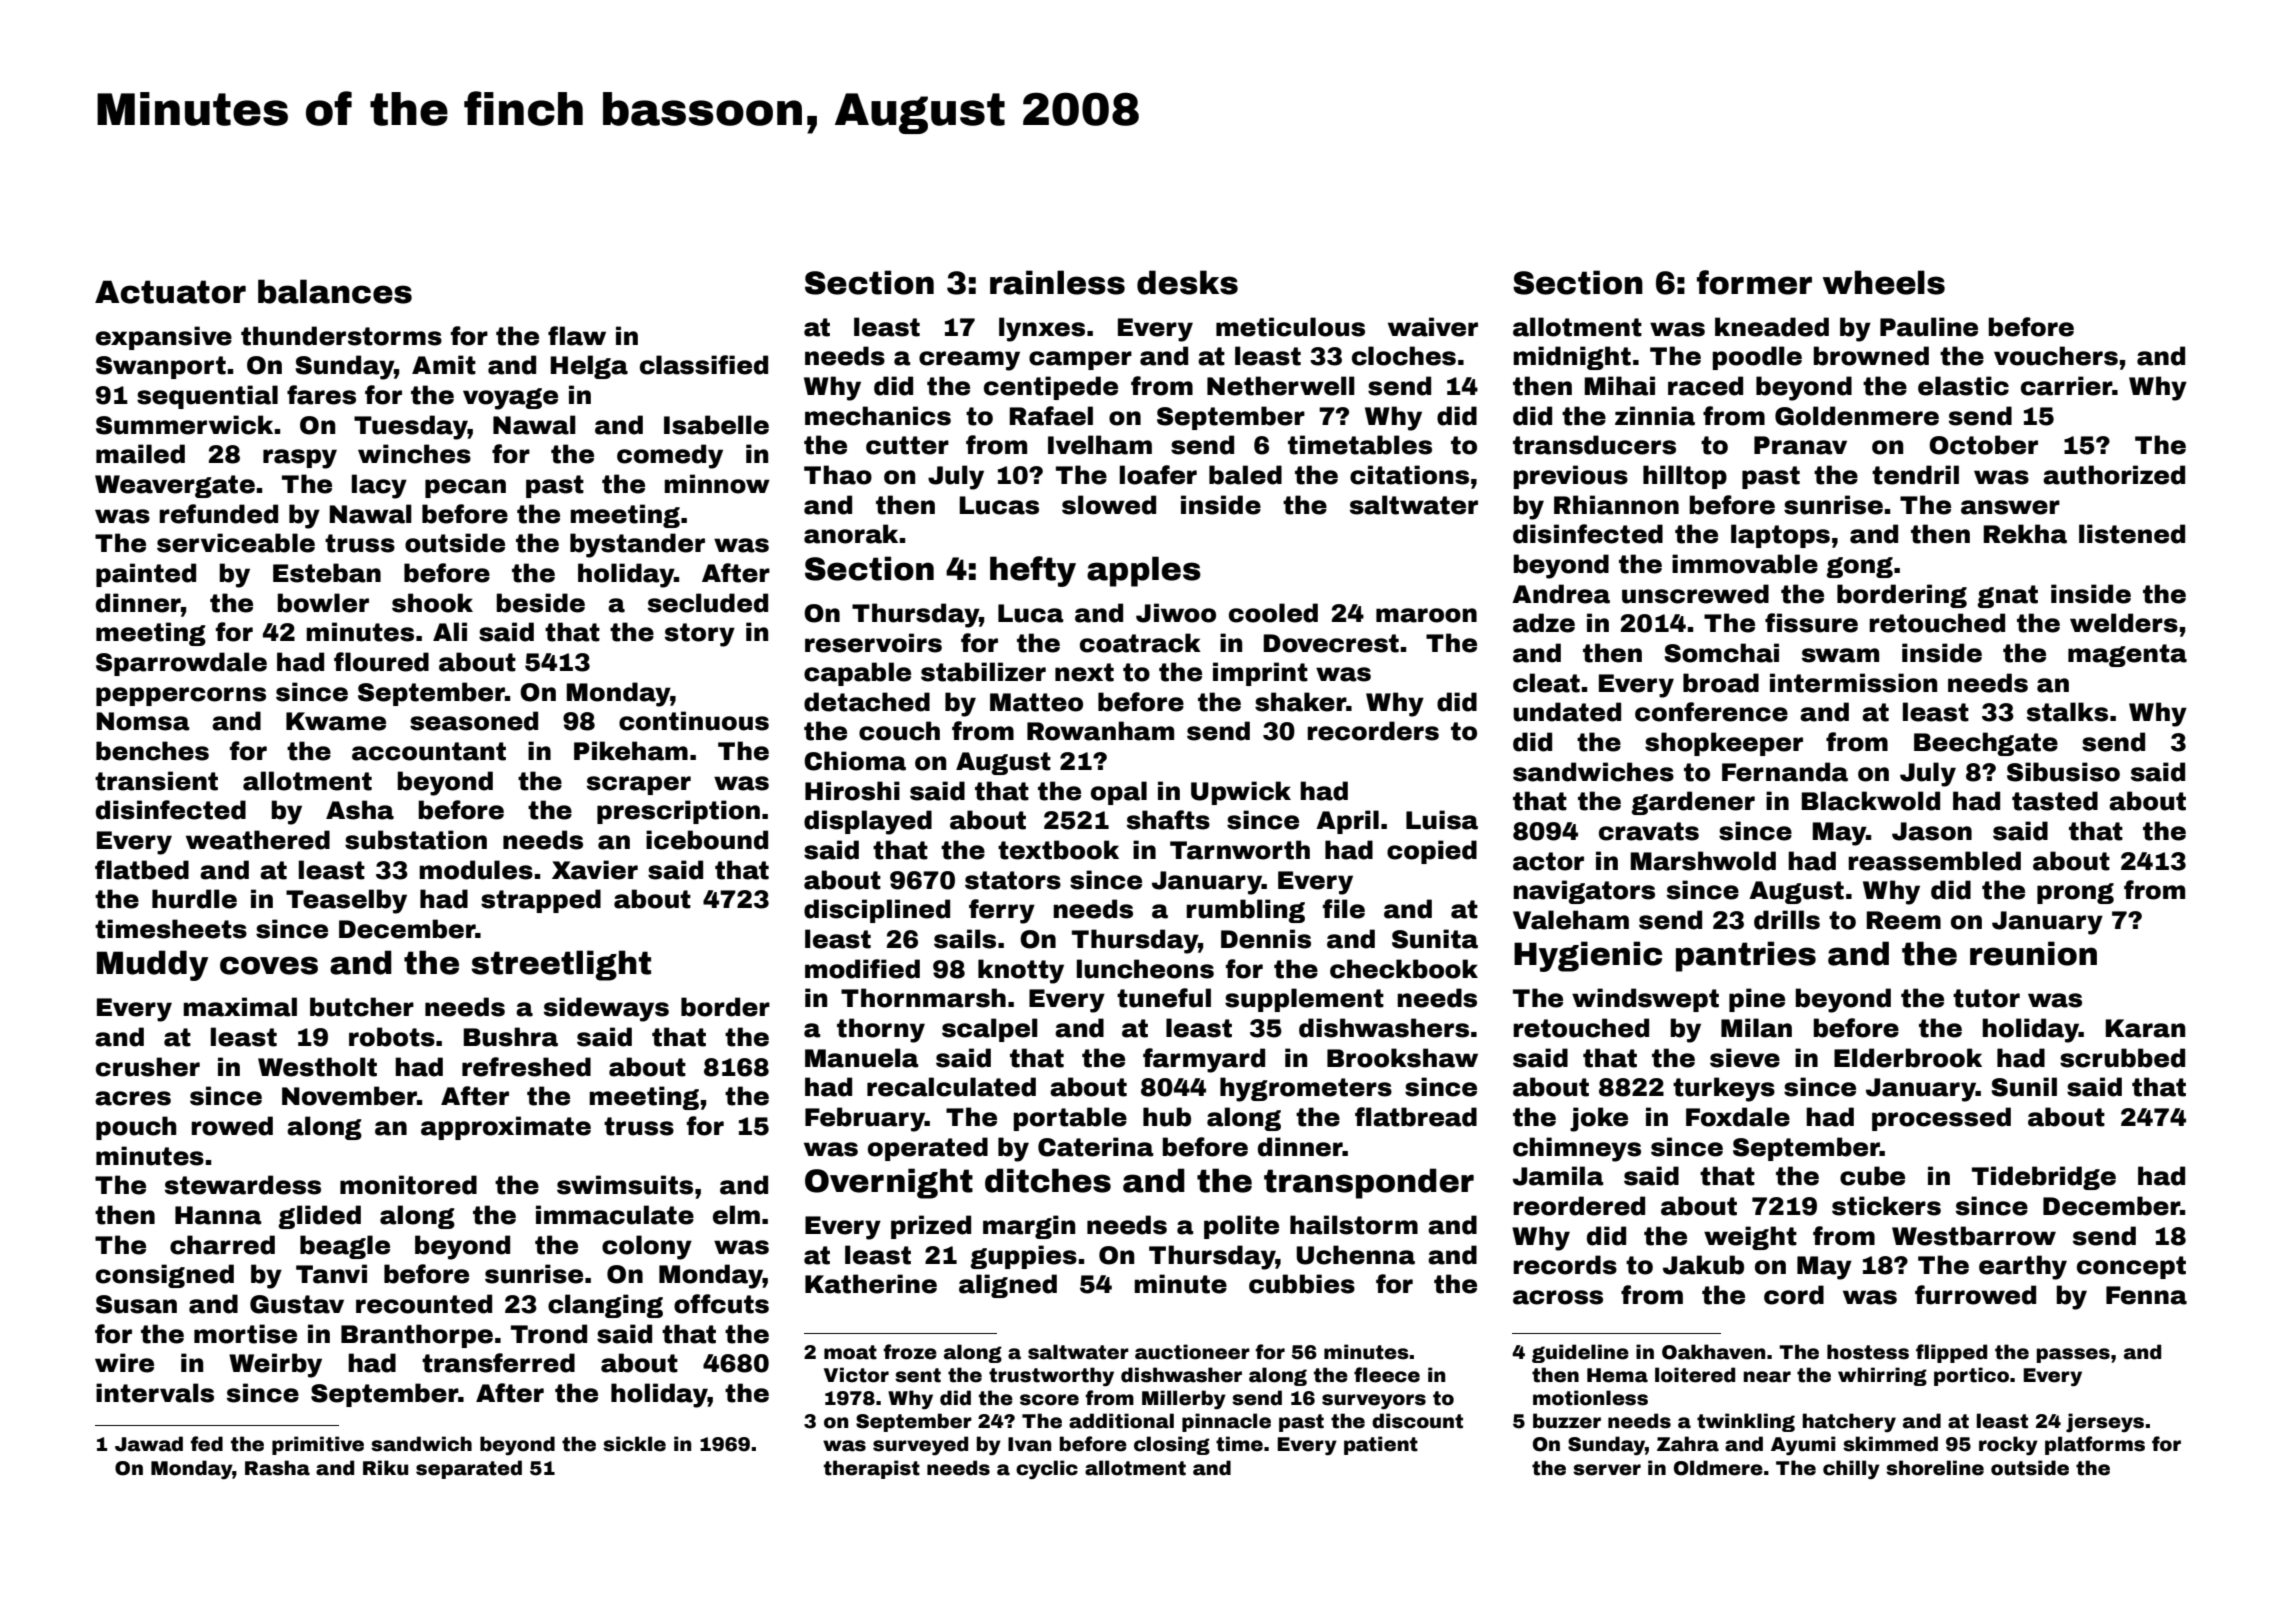 The image size is (2282, 1614). Describe the element at coordinates (2008, 596) in the screenshot. I see `gnat` at that location.
